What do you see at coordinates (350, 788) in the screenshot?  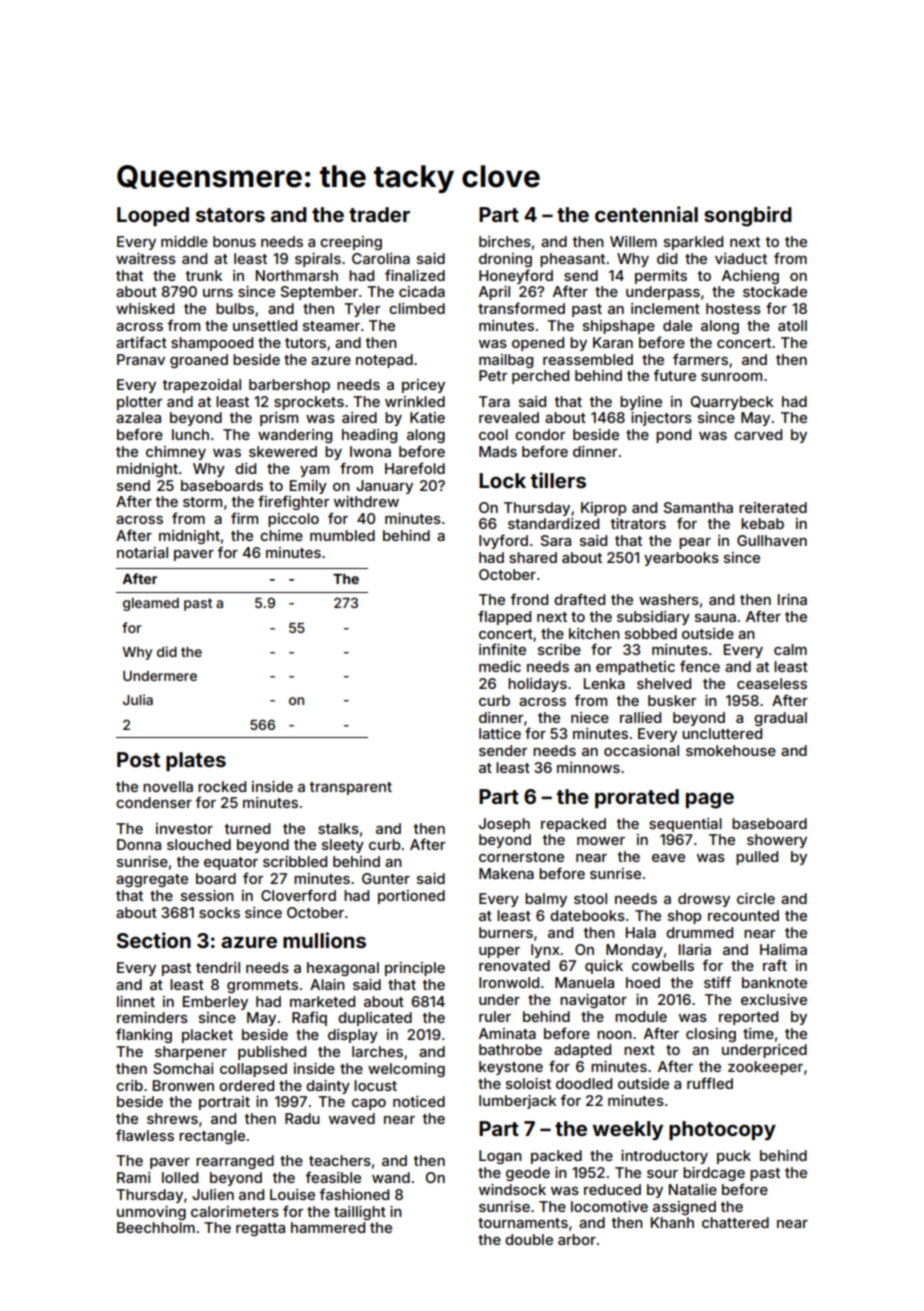 I see `transparent` at bounding box center [350, 788].
